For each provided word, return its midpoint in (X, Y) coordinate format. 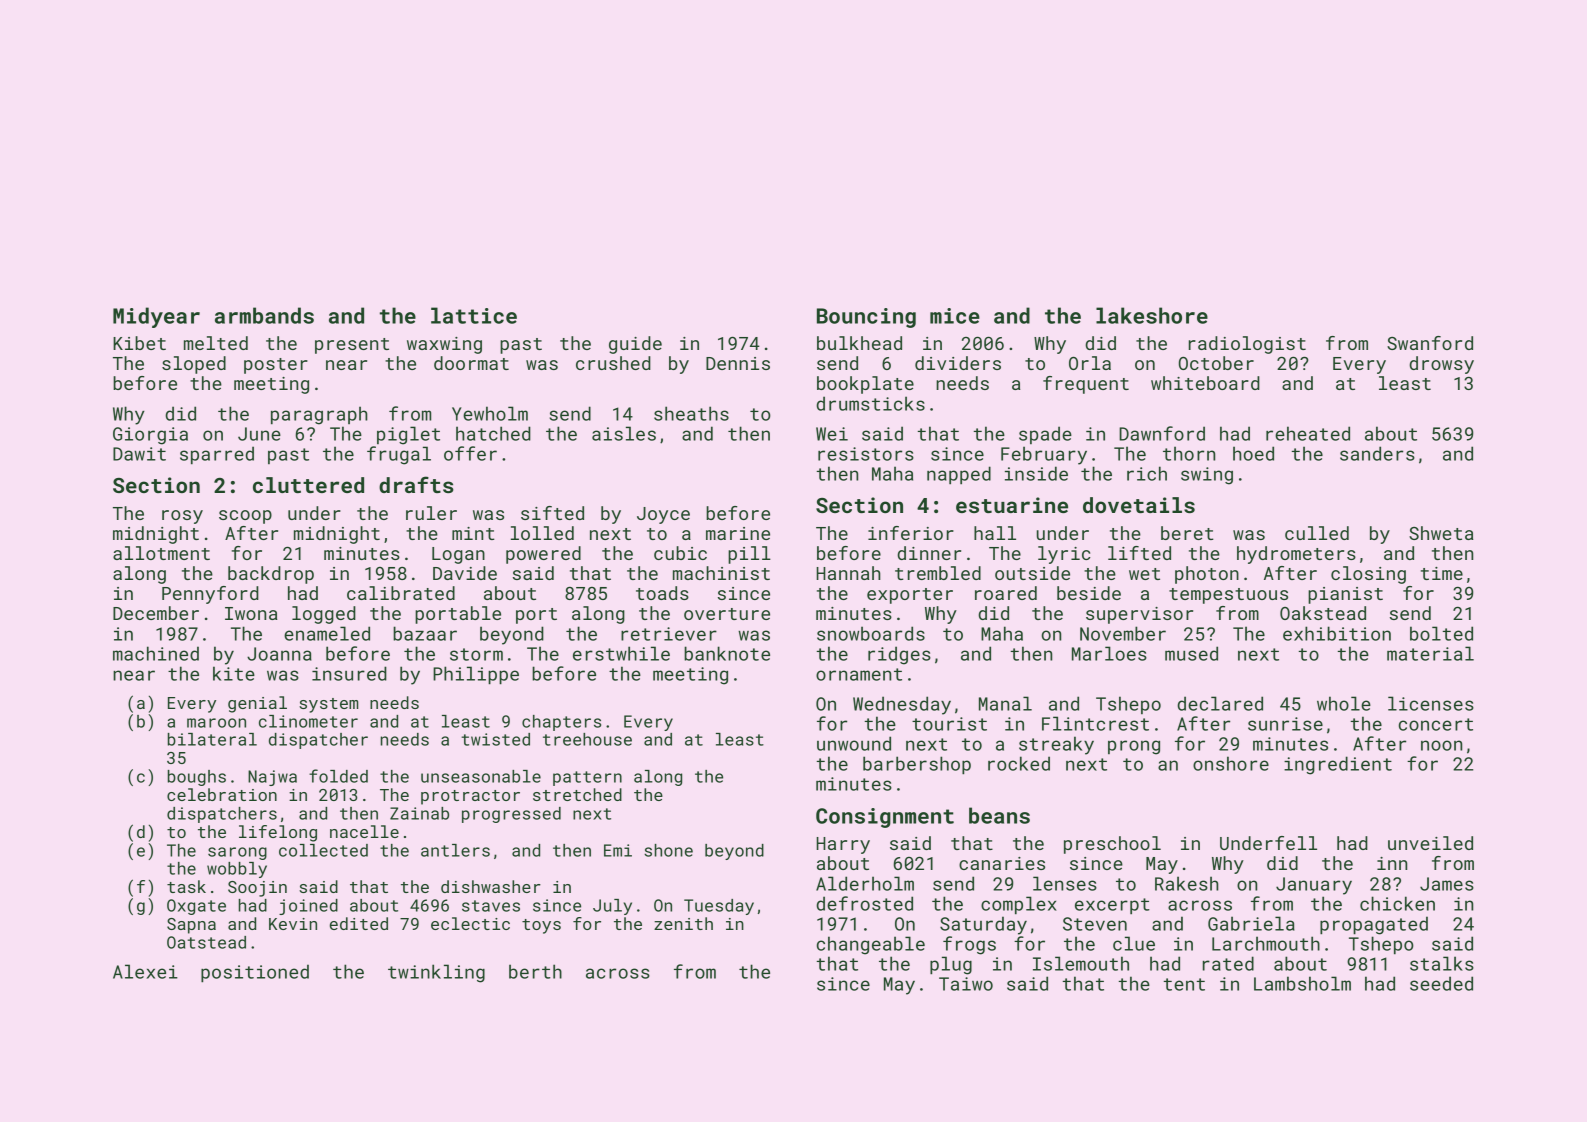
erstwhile (621, 653)
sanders (1377, 453)
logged (324, 615)
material (1430, 653)
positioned (255, 973)
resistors (866, 454)
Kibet (139, 343)
